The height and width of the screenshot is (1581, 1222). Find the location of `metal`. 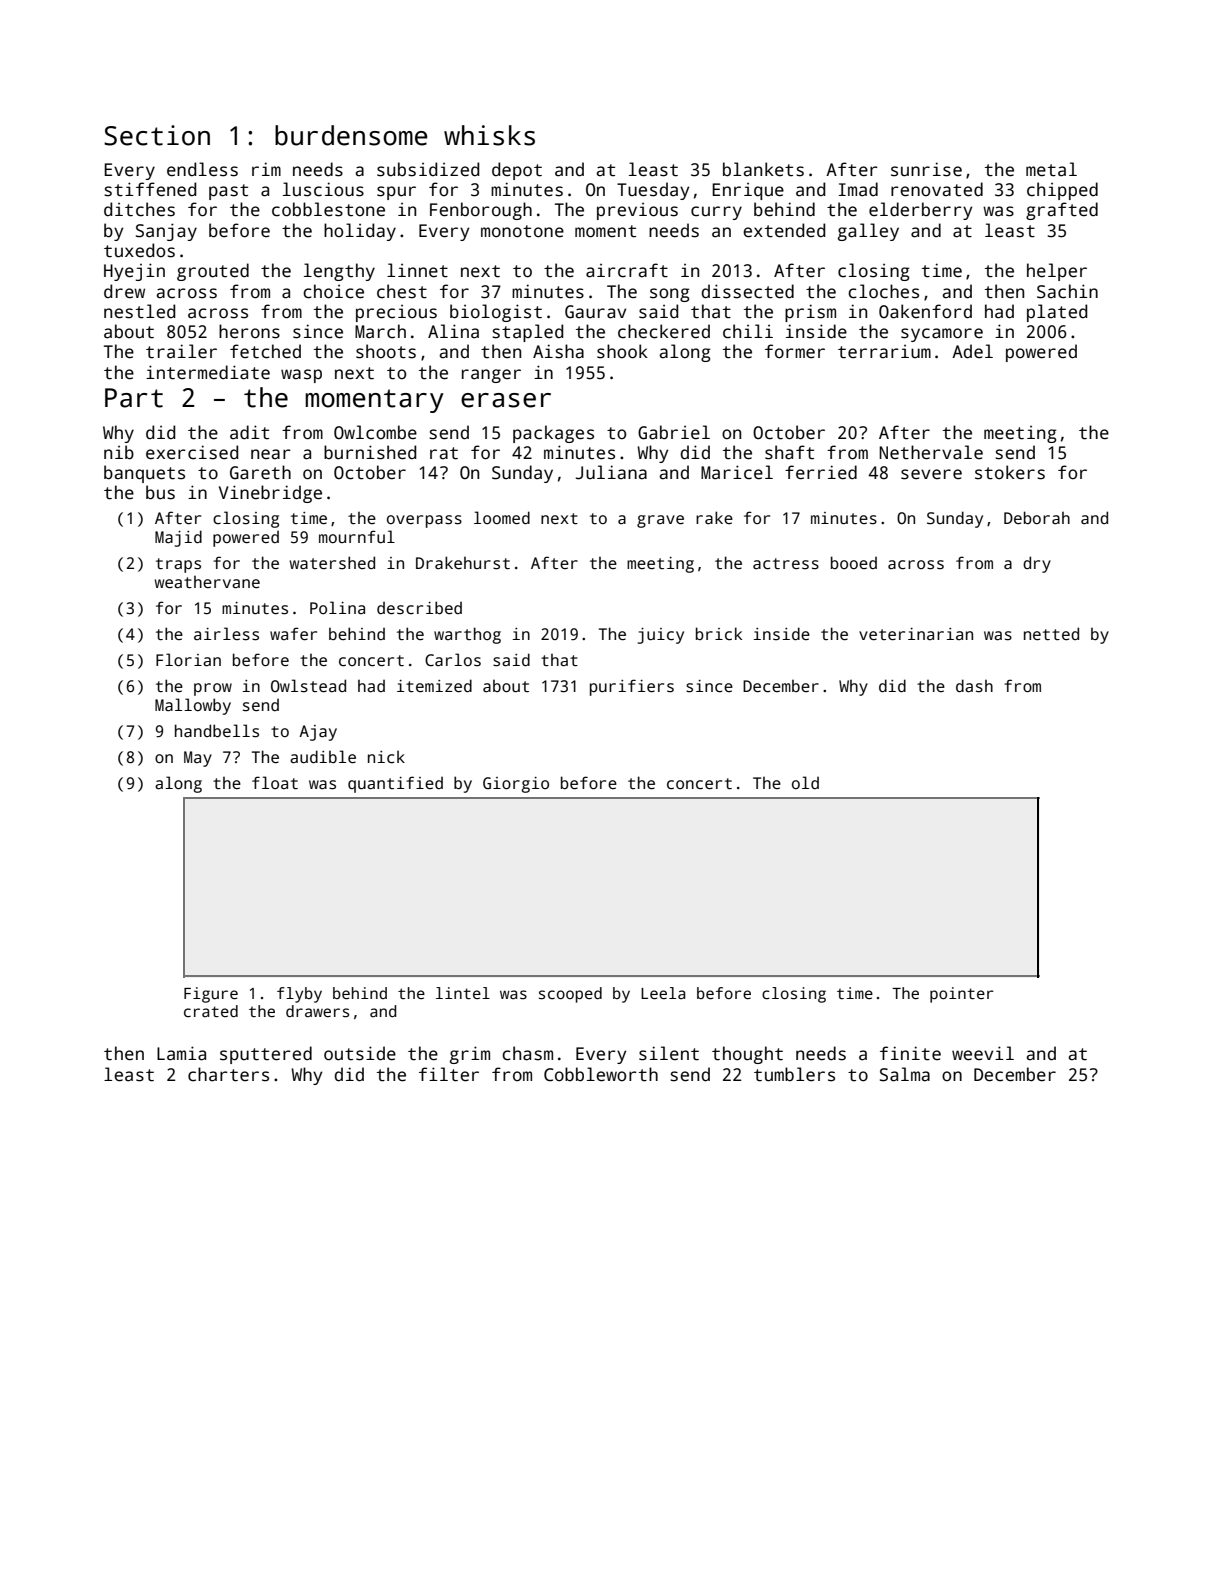

metal is located at coordinates (1051, 169).
